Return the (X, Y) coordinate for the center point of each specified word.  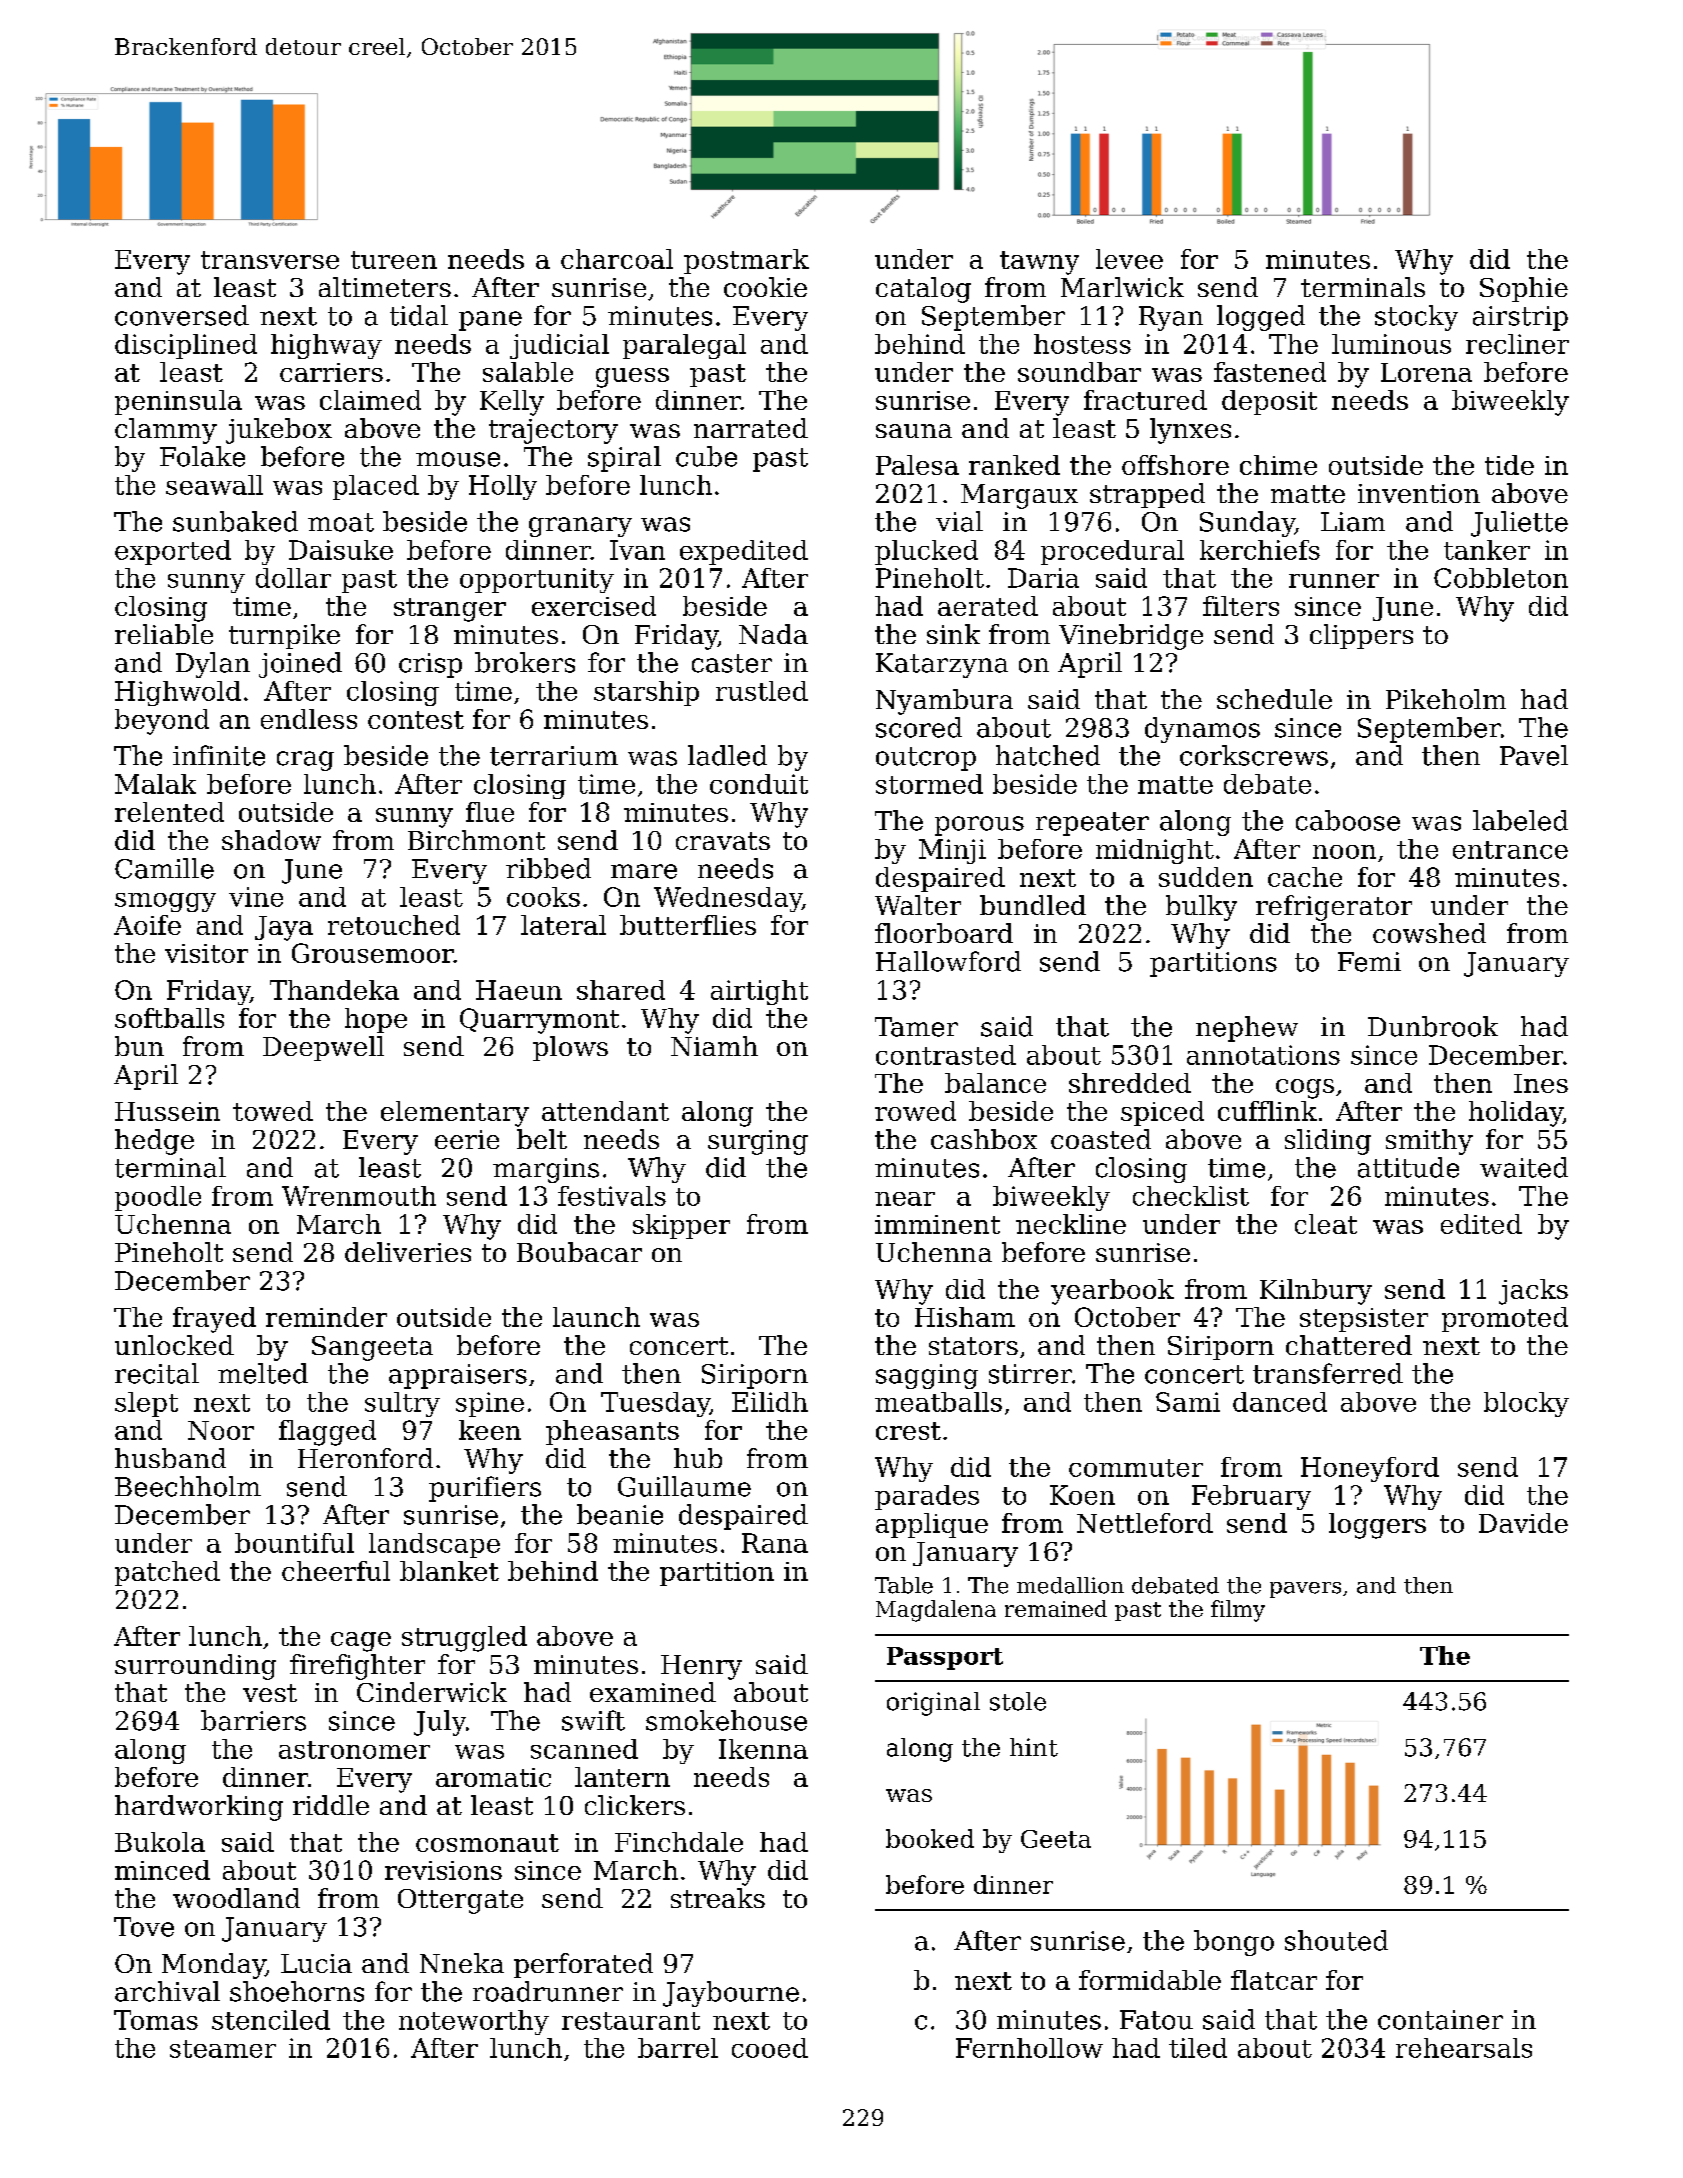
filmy (1238, 1611)
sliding (1328, 1142)
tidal (419, 315)
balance (995, 1083)
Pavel (1534, 755)
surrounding (195, 1667)
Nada (773, 634)
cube (706, 456)
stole (1018, 1701)
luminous (1391, 344)
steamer (223, 2049)
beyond (162, 722)
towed (273, 1111)
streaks (718, 1898)
